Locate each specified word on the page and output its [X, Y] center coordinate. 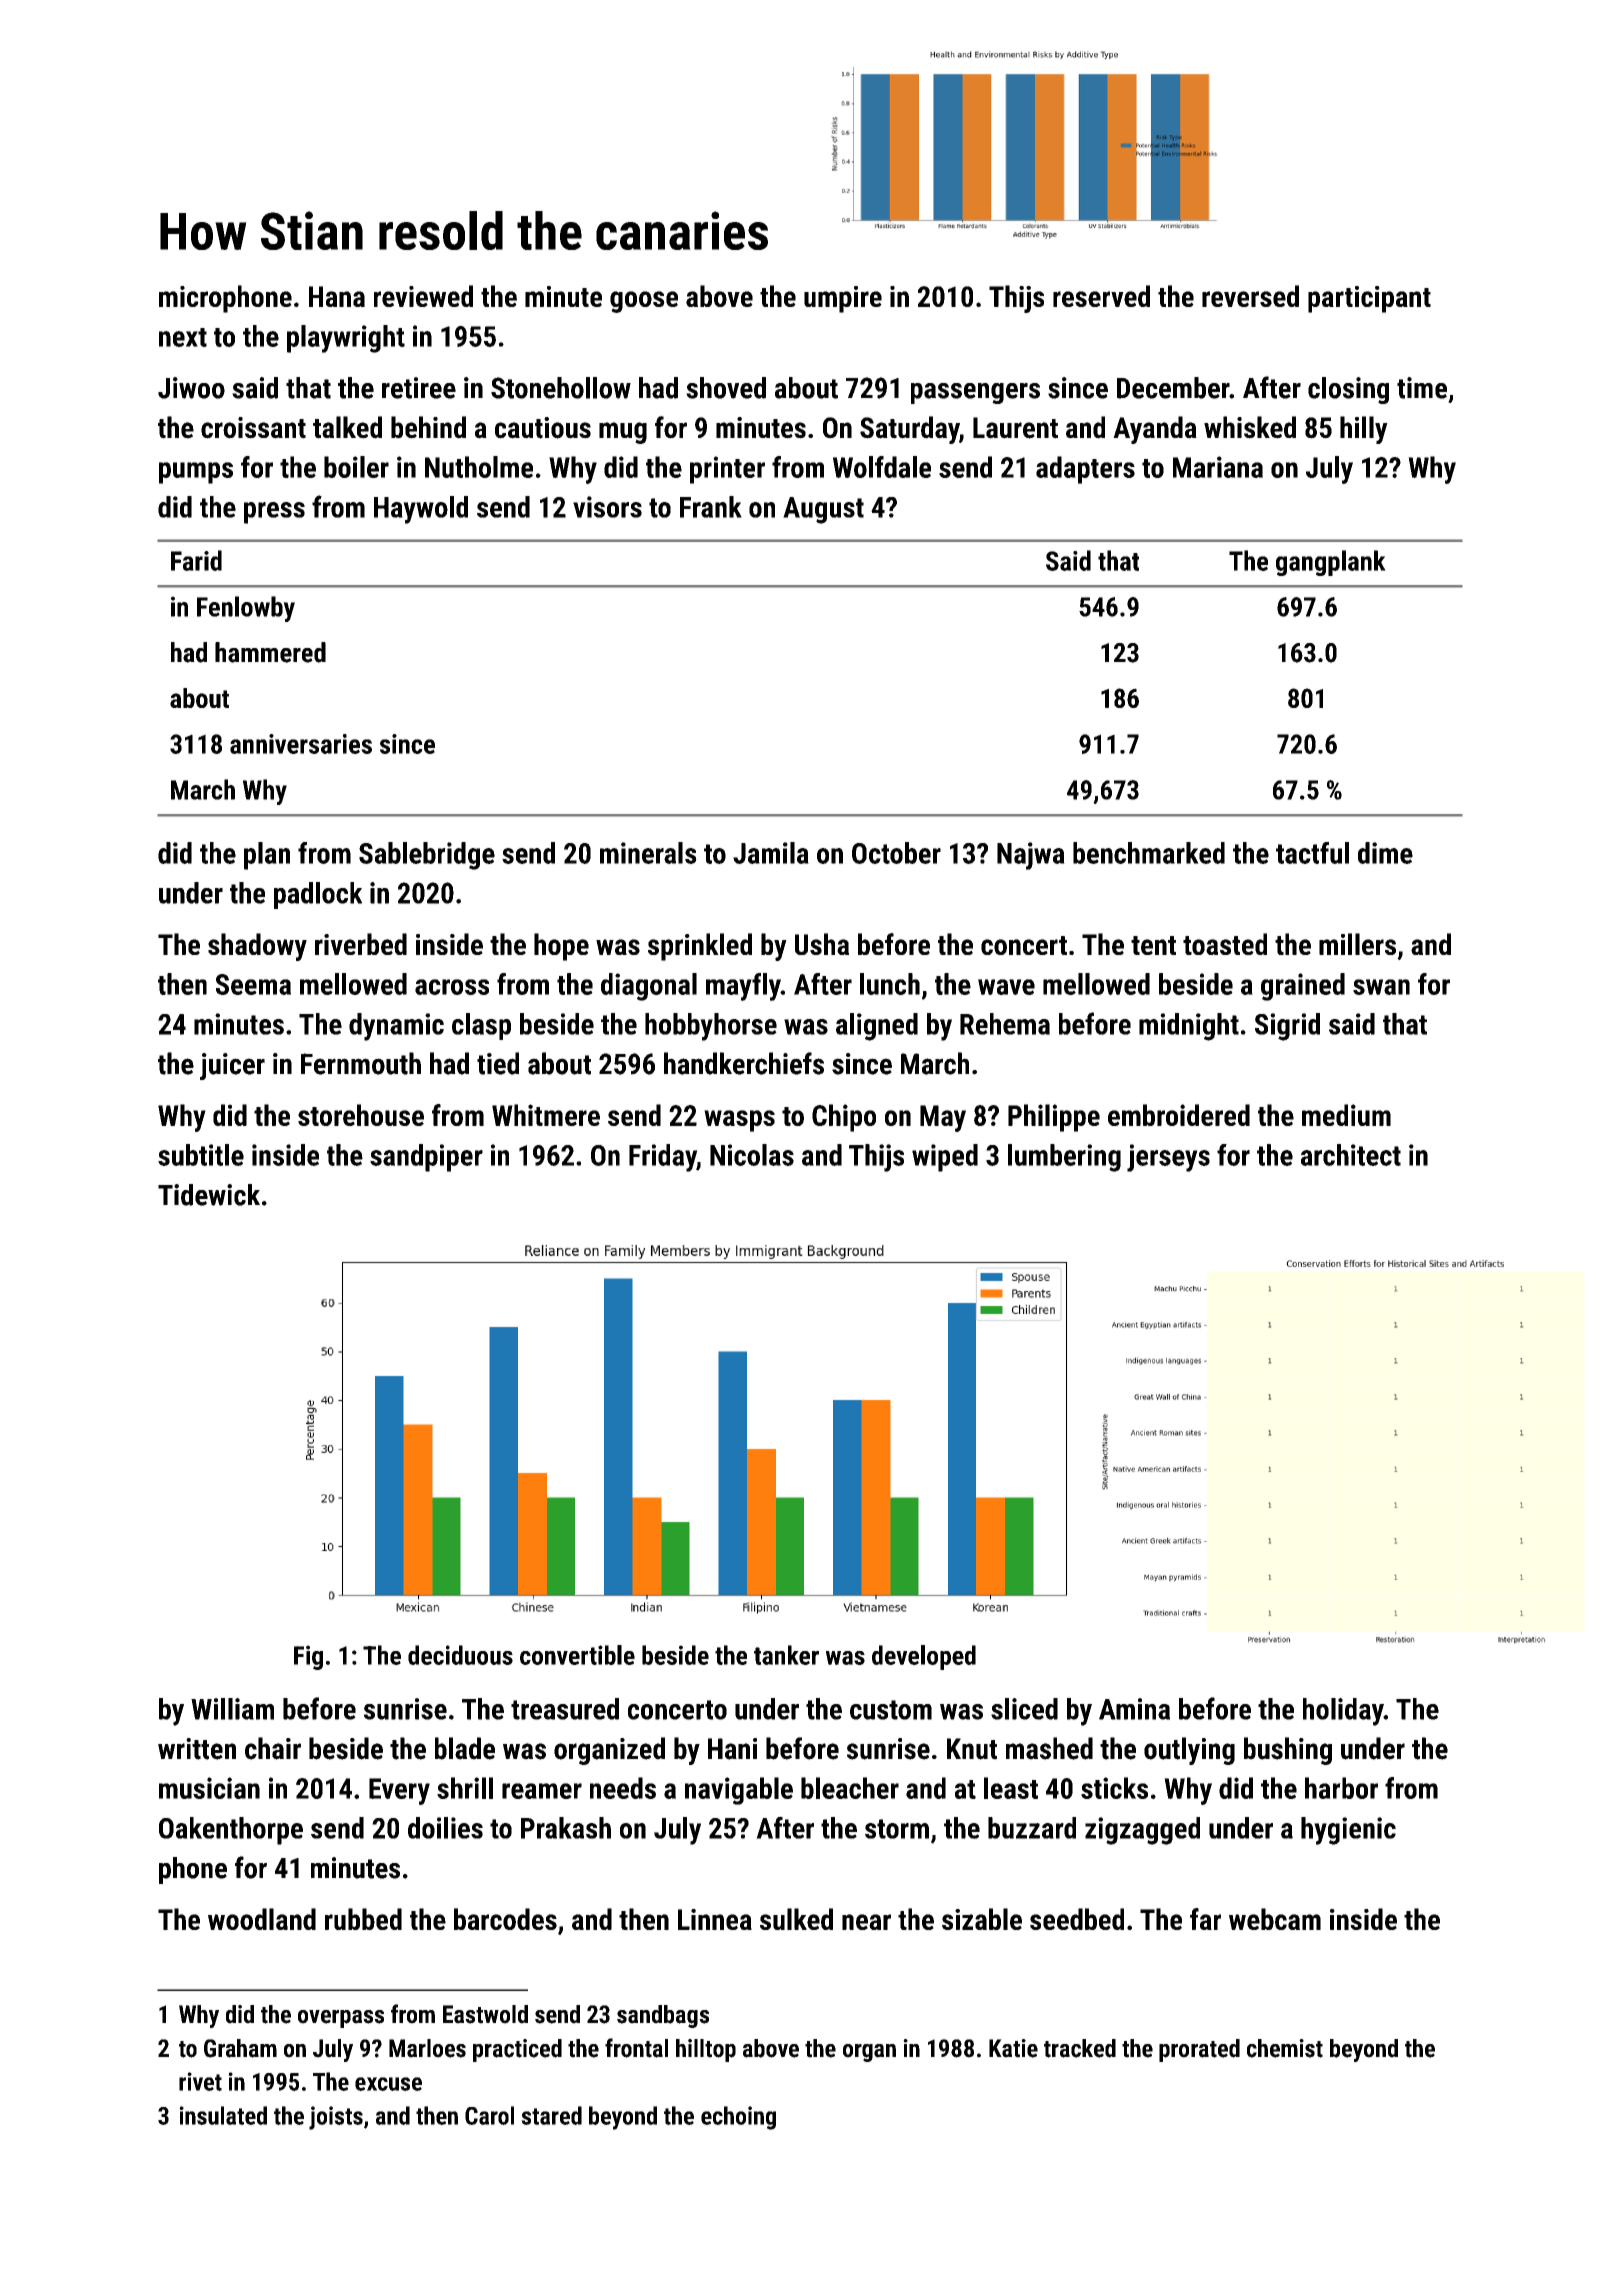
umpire [843, 299]
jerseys [1168, 1158]
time [1422, 388]
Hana [337, 296]
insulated [223, 2115]
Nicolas [752, 1155]
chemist [1285, 2048]
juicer [232, 1066]
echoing [738, 2118]
